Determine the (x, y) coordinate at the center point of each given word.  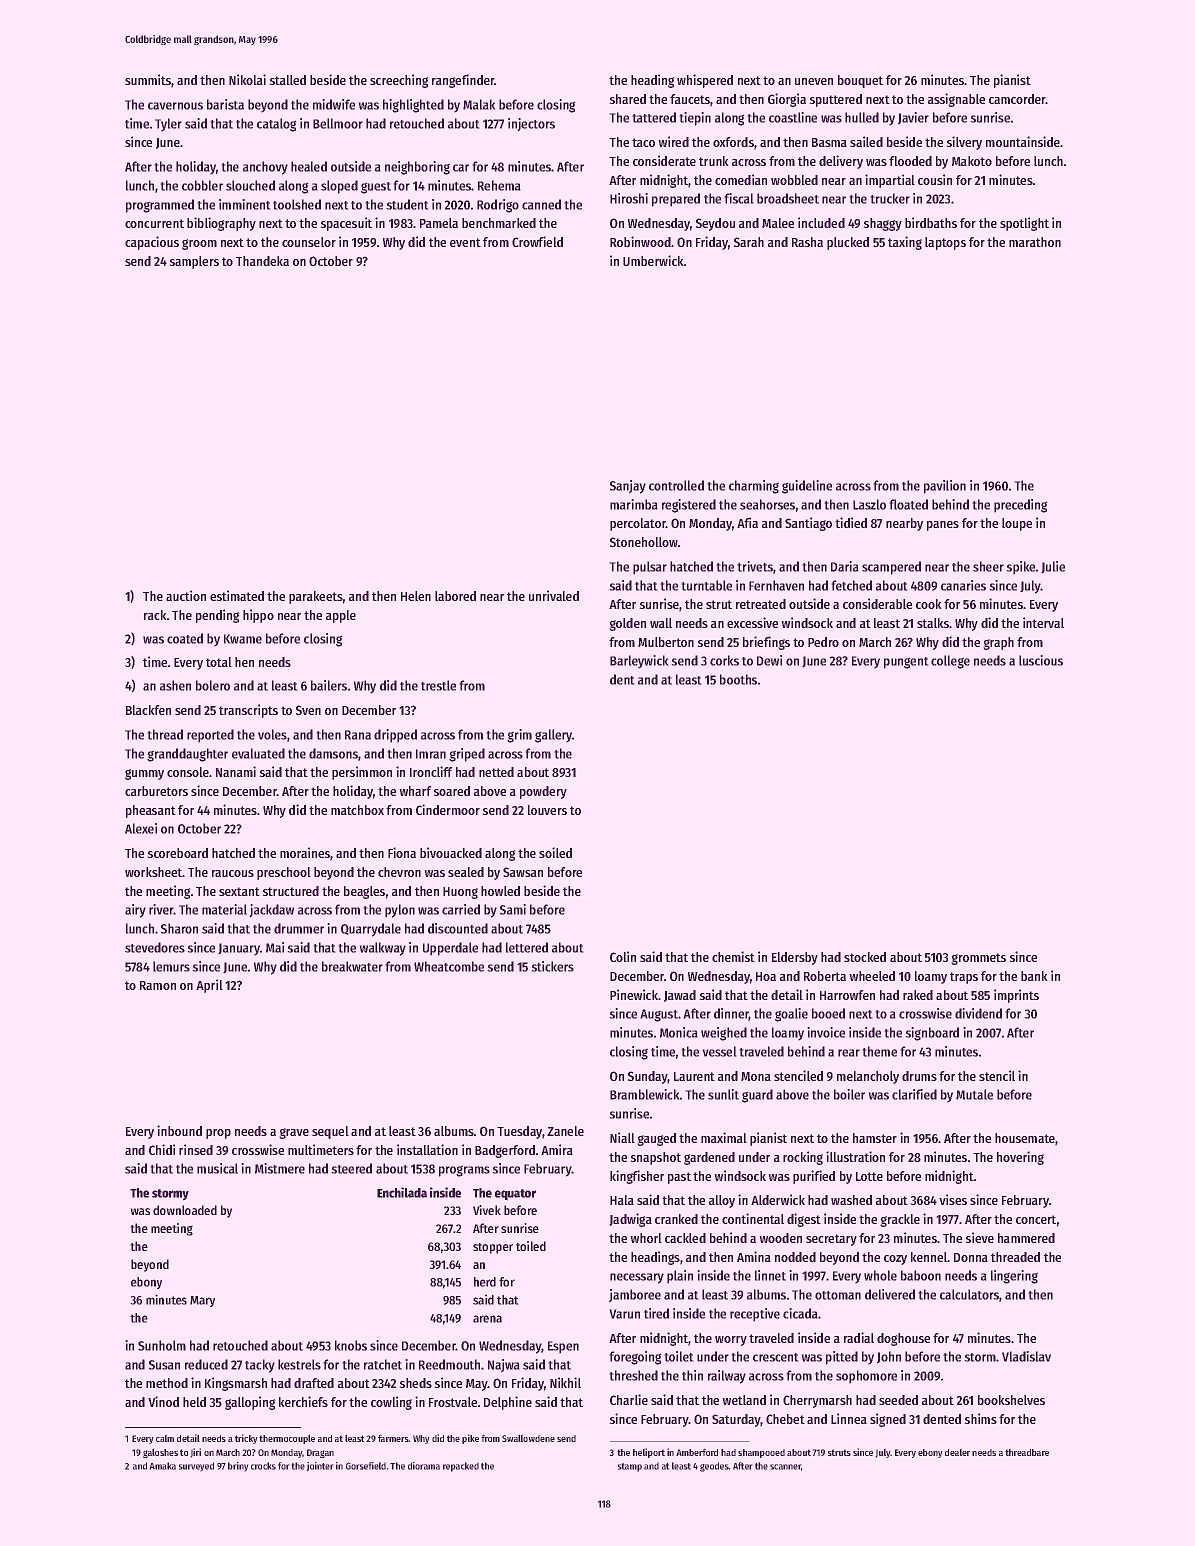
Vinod (163, 1401)
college (950, 662)
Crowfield (537, 241)
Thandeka (262, 261)
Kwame (243, 639)
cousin (935, 179)
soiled (555, 852)
